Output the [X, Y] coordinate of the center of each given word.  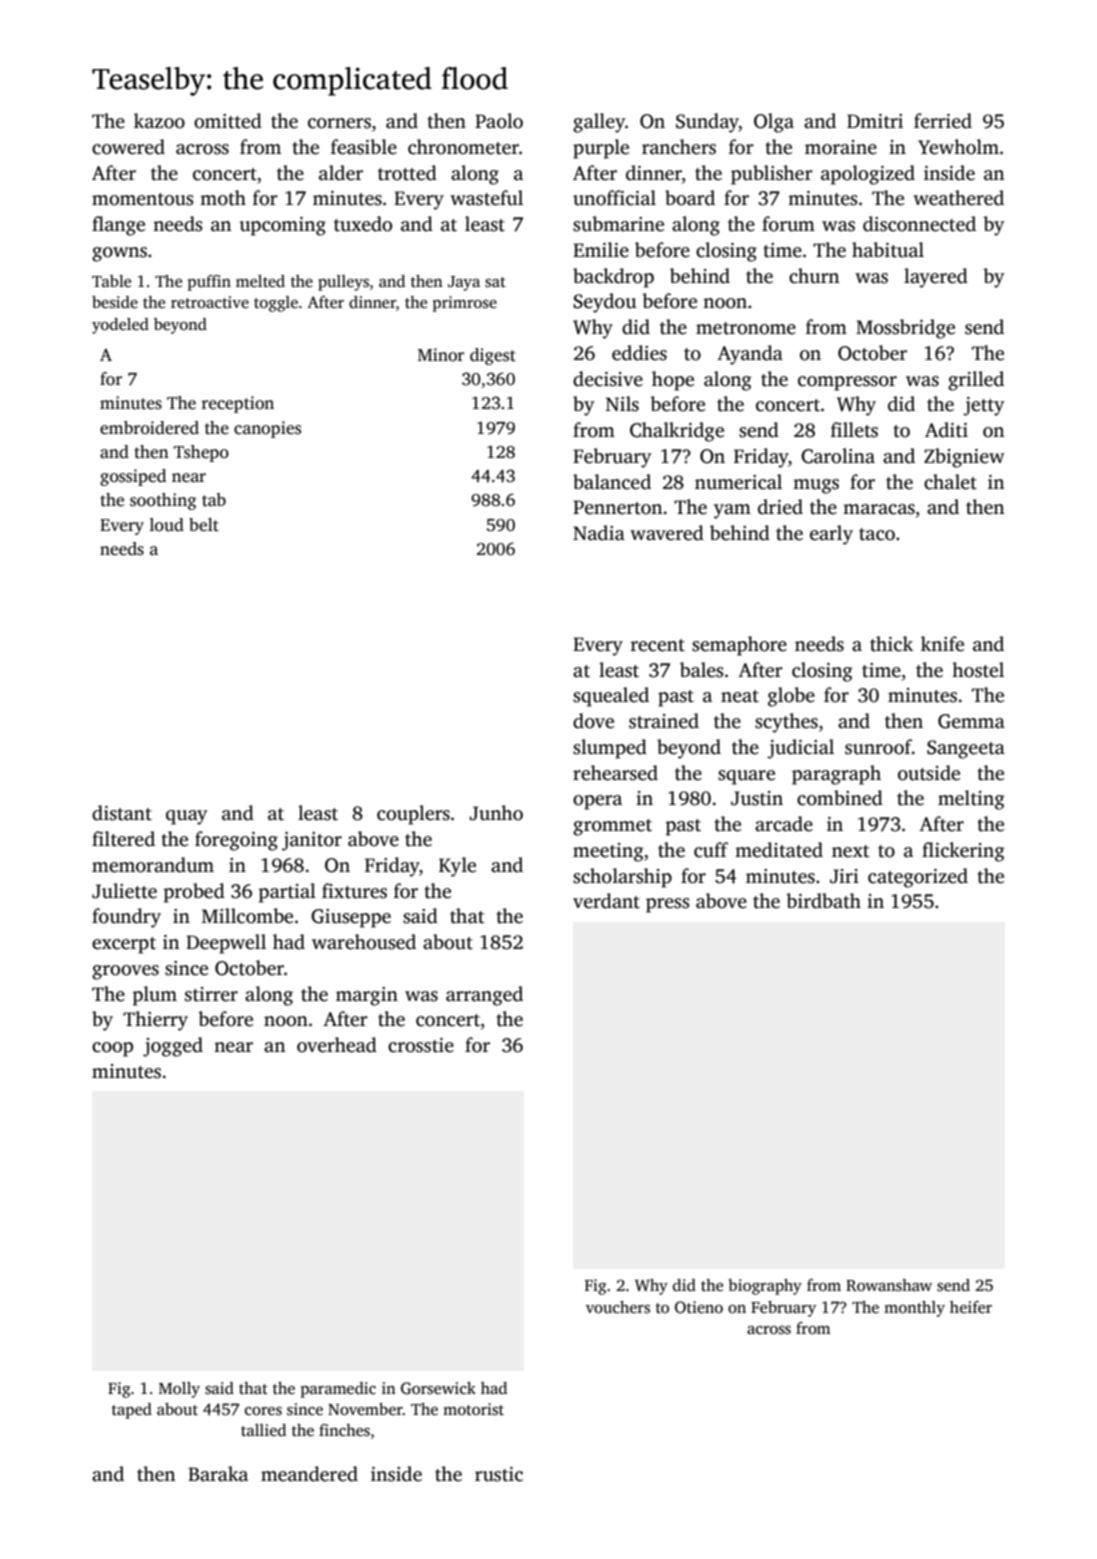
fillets [854, 430]
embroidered [149, 428]
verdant [606, 901]
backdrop [613, 278]
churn [814, 276]
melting [971, 800]
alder [341, 173]
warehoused [364, 942]
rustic [499, 1474]
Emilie [601, 250]
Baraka [218, 1474]
